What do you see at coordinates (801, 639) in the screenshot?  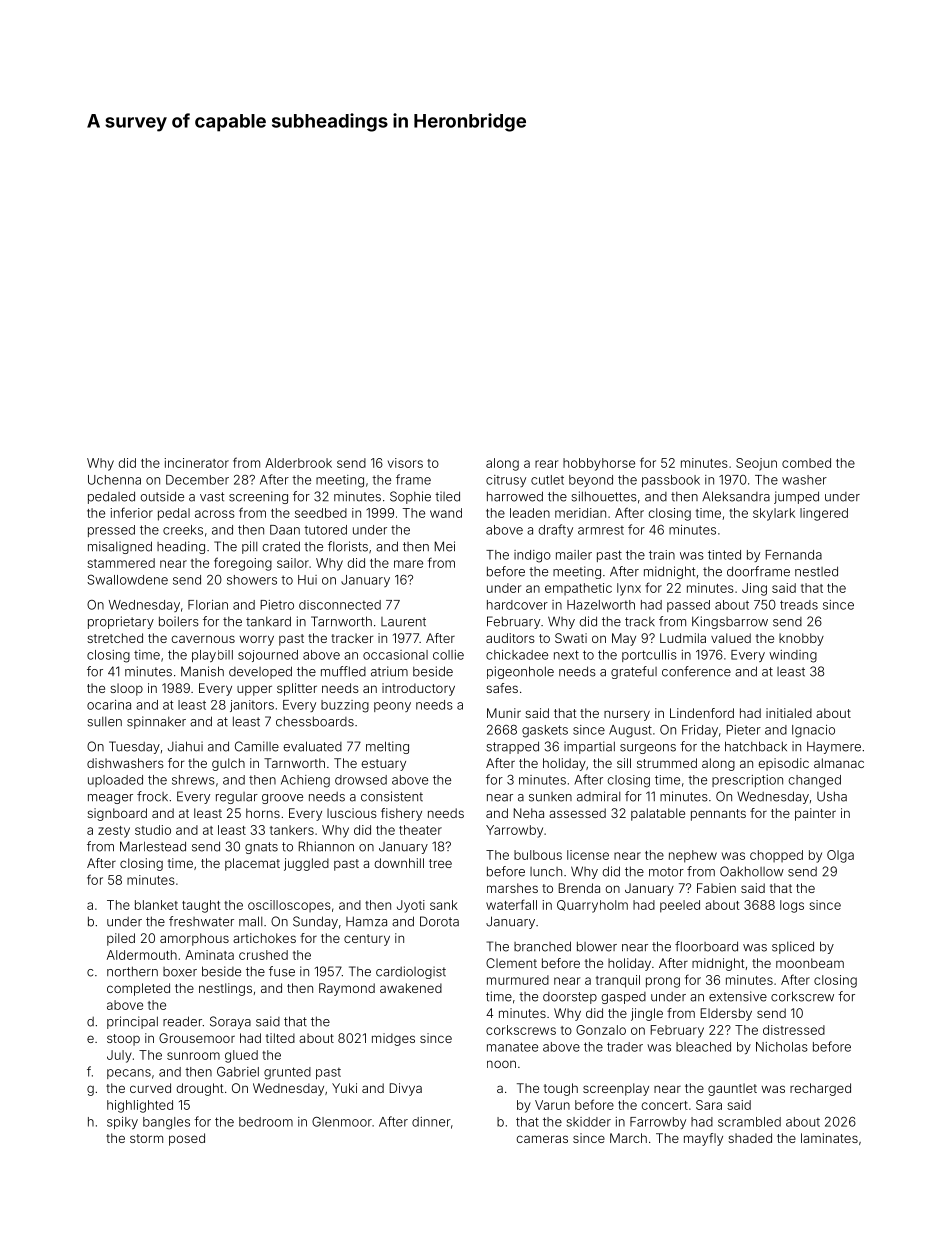 I see `knobby` at bounding box center [801, 639].
